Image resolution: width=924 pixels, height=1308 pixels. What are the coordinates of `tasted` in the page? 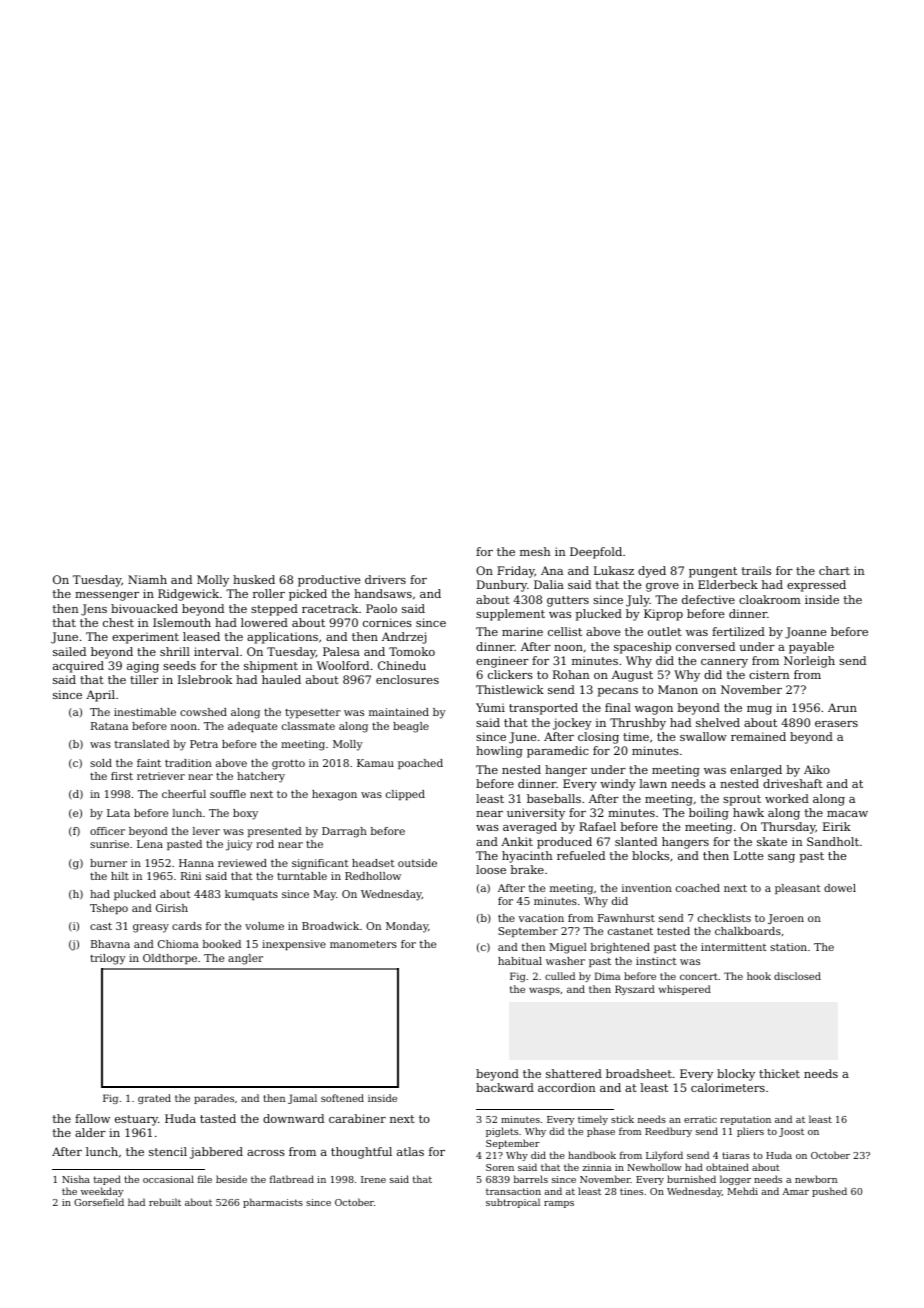 It's located at (218, 1118).
